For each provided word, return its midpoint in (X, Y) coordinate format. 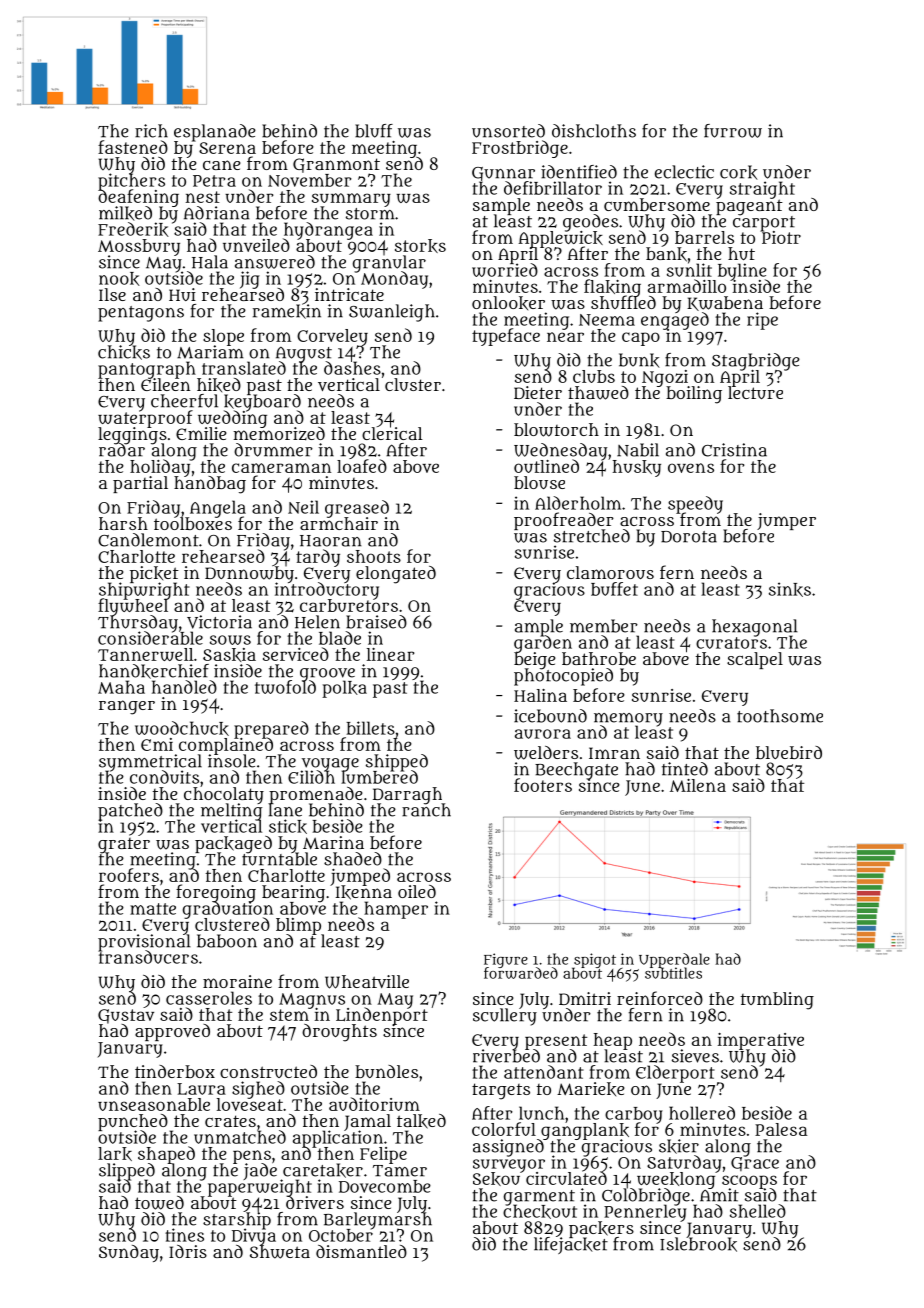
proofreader (564, 521)
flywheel (133, 607)
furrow (733, 131)
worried (505, 270)
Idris (188, 1251)
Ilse (112, 294)
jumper (786, 521)
